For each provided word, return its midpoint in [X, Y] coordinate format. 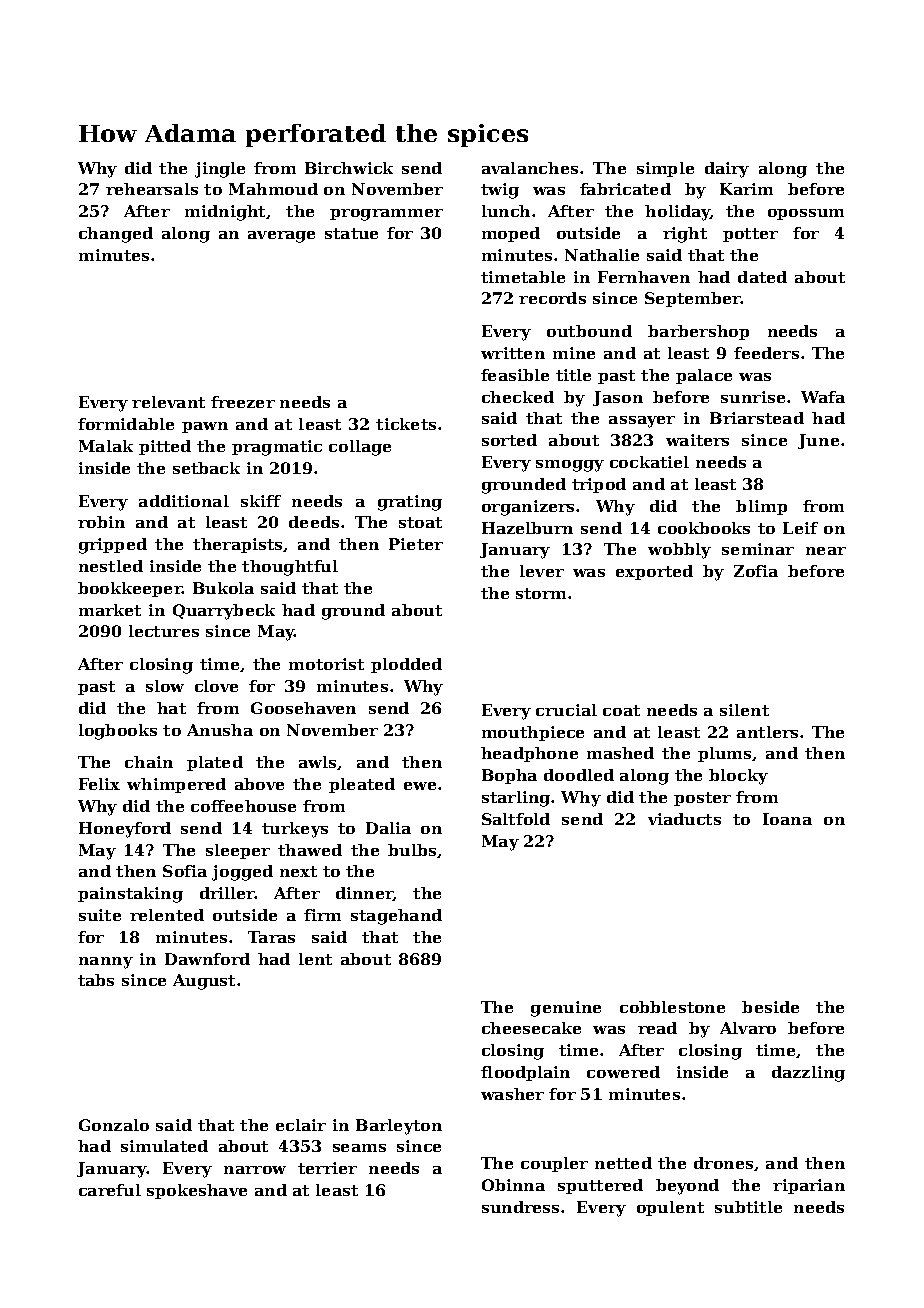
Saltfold [516, 819]
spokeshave [197, 1191]
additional [184, 501]
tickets [406, 424]
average [281, 237]
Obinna [513, 1185]
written [513, 353]
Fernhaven [644, 277]
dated [762, 277]
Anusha [220, 730]
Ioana [787, 819]
